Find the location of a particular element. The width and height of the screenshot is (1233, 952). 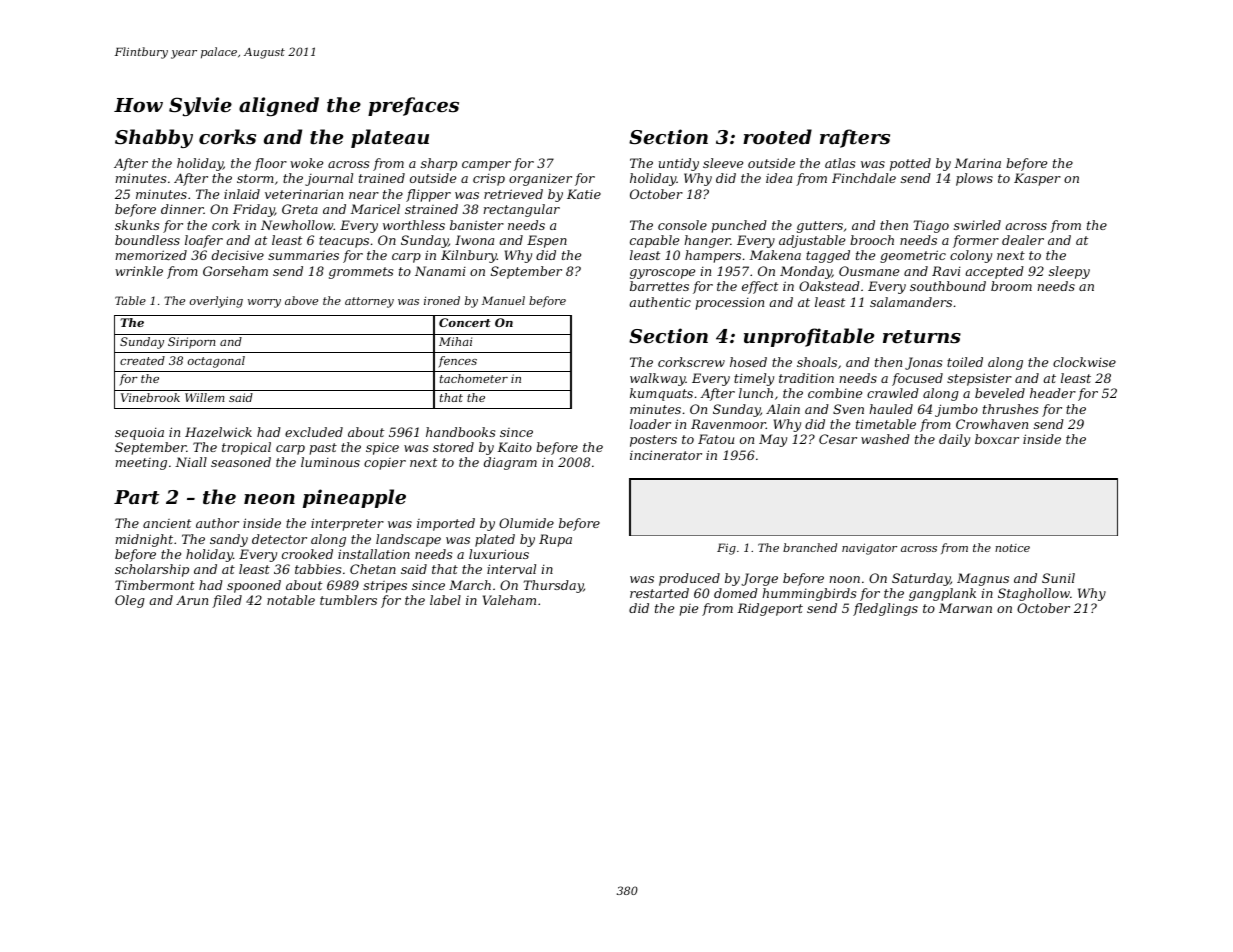

dinner is located at coordinates (182, 209).
